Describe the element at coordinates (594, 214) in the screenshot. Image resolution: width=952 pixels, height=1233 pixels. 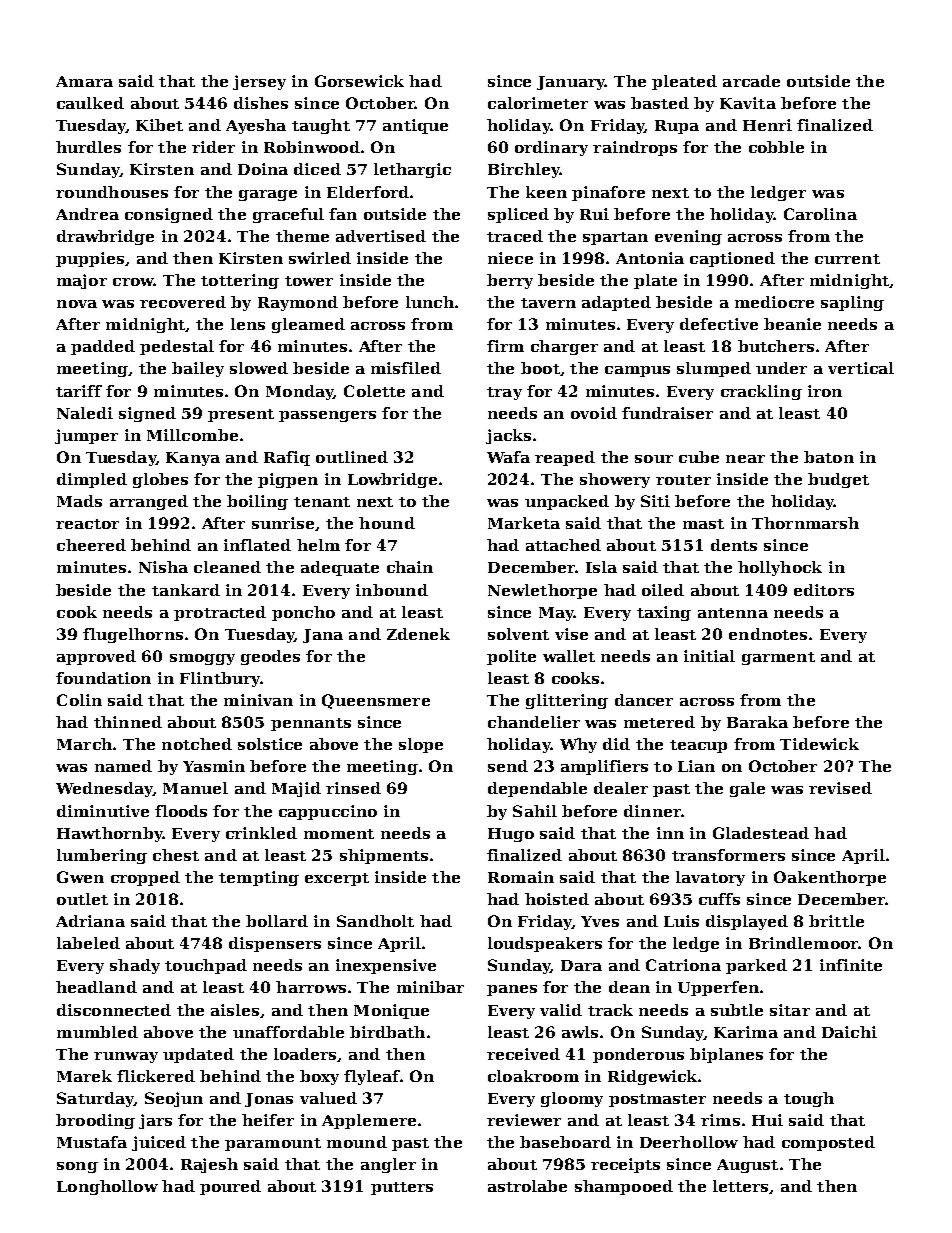
I see `Rui` at that location.
